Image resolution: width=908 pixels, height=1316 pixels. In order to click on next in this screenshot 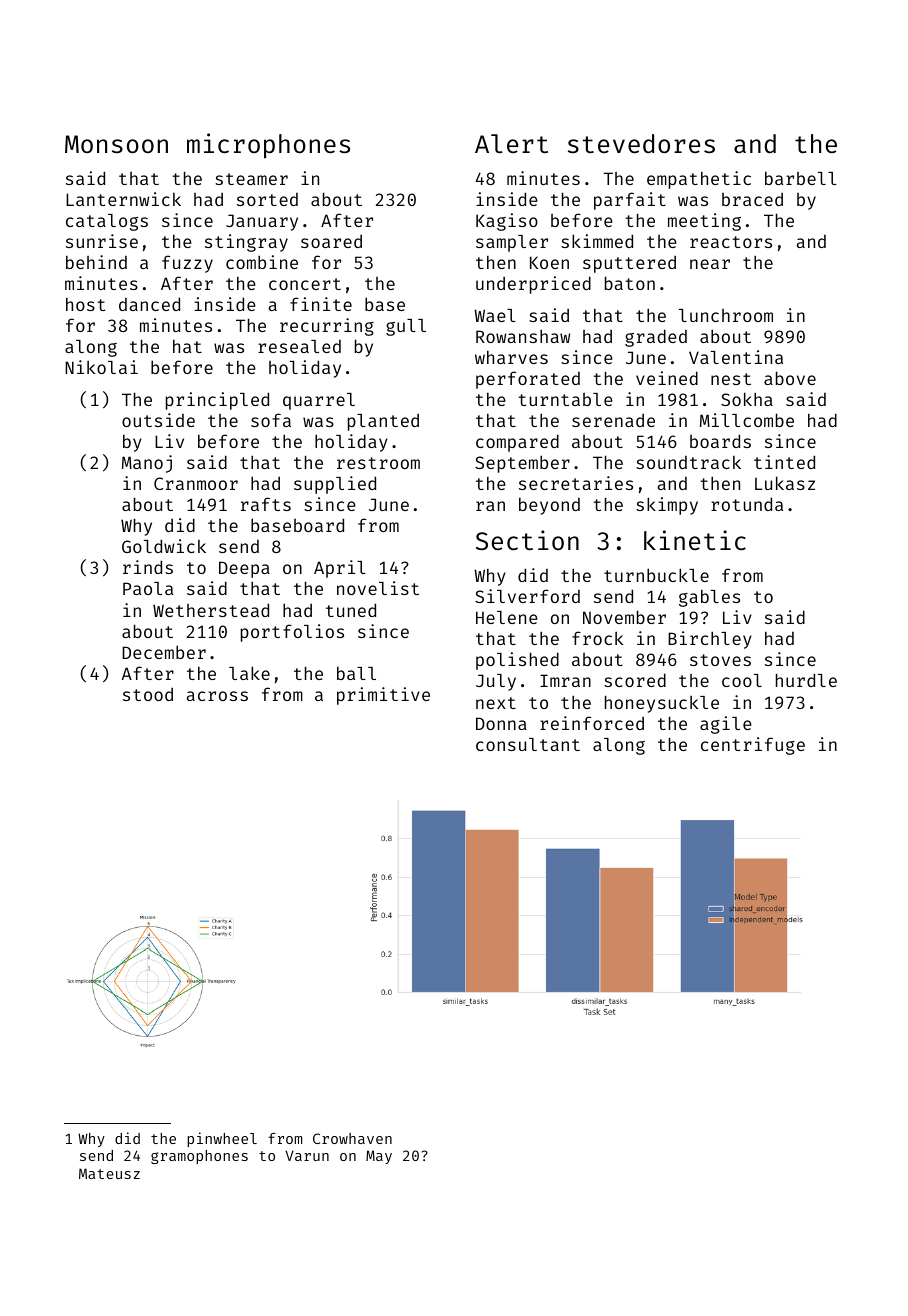, I will do `click(496, 703)`.
